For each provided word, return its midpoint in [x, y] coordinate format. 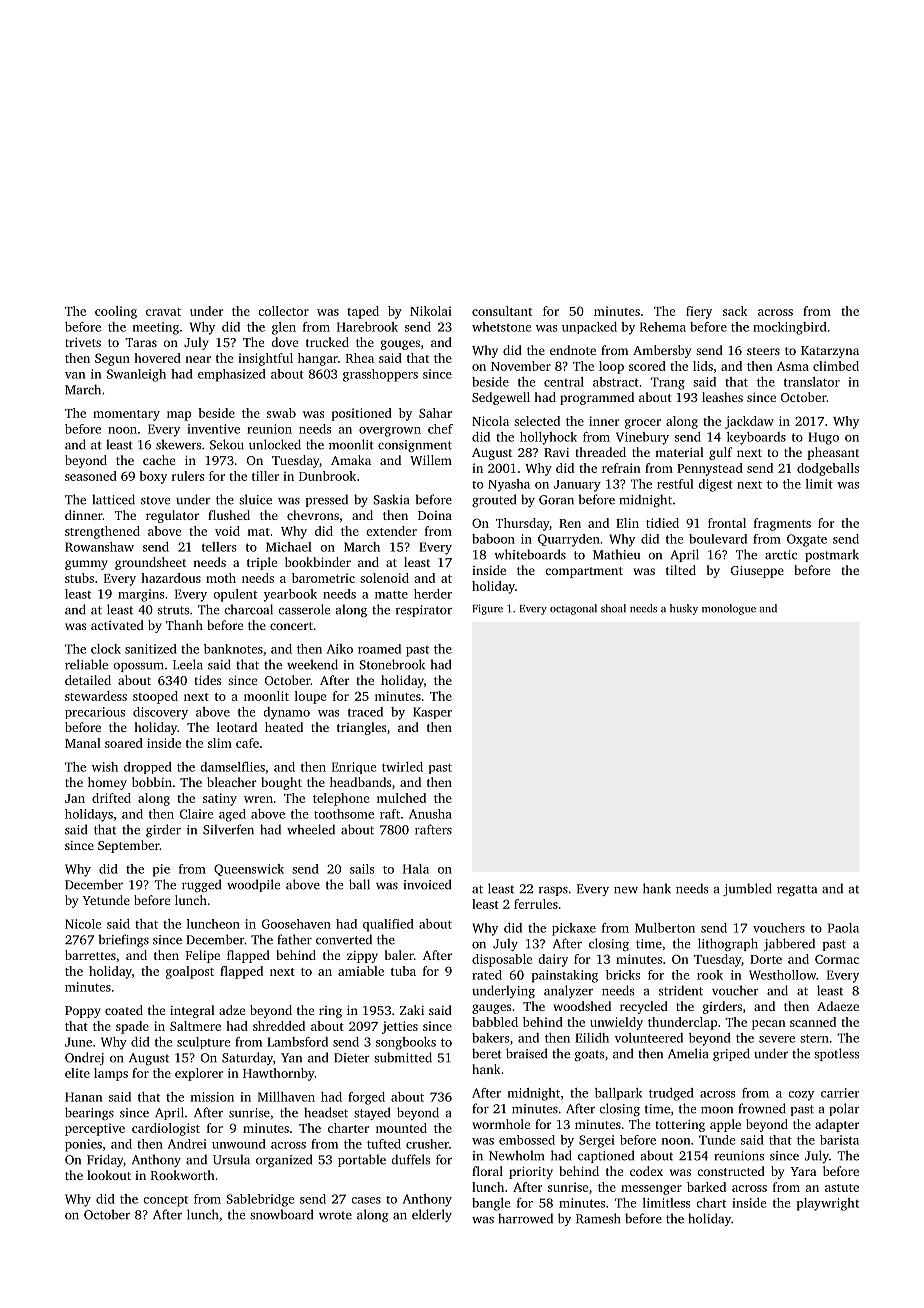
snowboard [281, 1214]
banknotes [233, 649]
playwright [828, 1204]
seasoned [91, 476]
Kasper [432, 713]
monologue [729, 609]
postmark [832, 555]
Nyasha [509, 485]
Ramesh [598, 1218]
